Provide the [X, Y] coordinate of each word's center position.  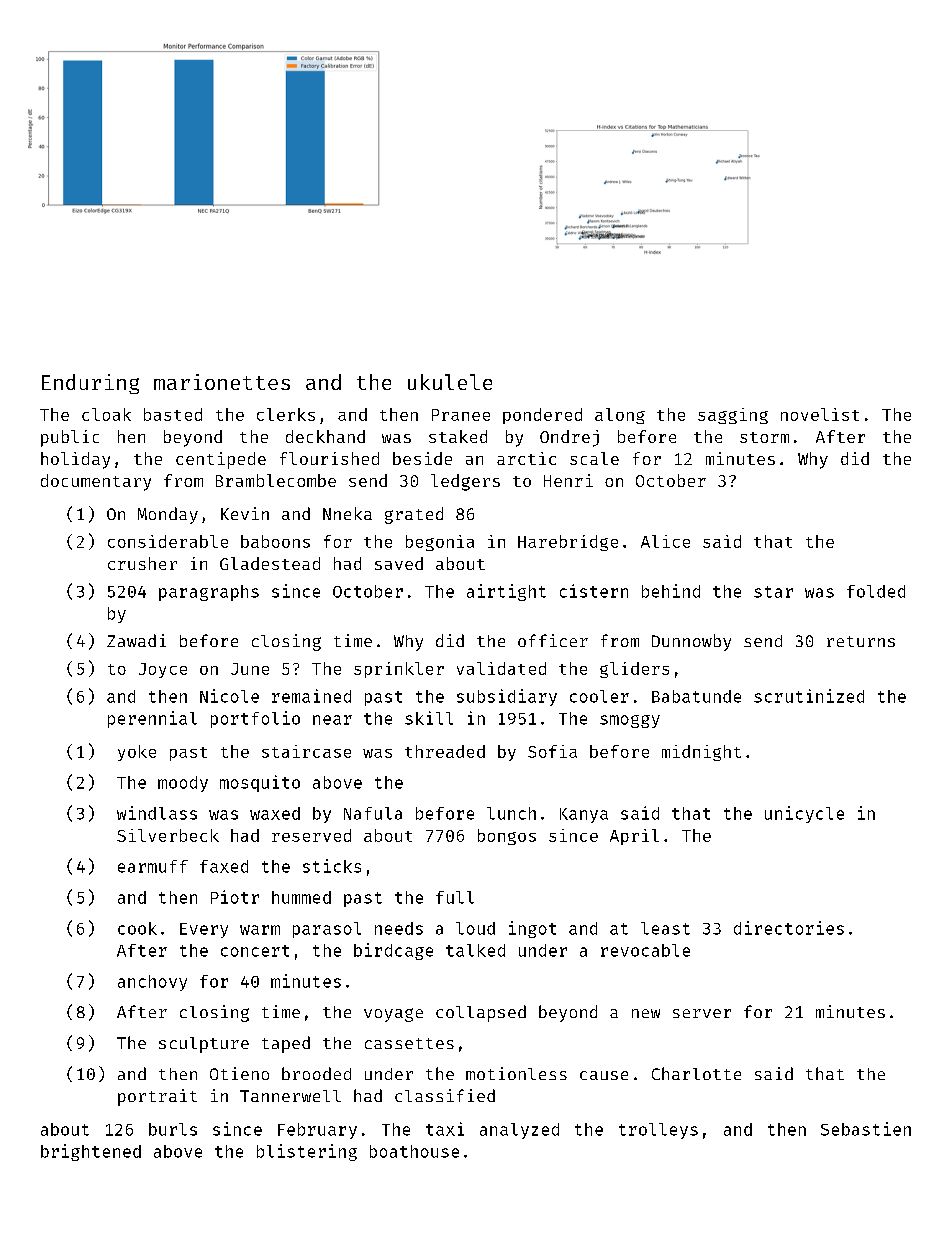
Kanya [584, 815]
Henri [568, 480]
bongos [507, 837]
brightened [91, 1152]
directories [789, 928]
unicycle [804, 814]
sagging [733, 416]
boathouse [414, 1151]
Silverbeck [168, 835]
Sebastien [866, 1129]
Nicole [229, 696]
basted [173, 414]
